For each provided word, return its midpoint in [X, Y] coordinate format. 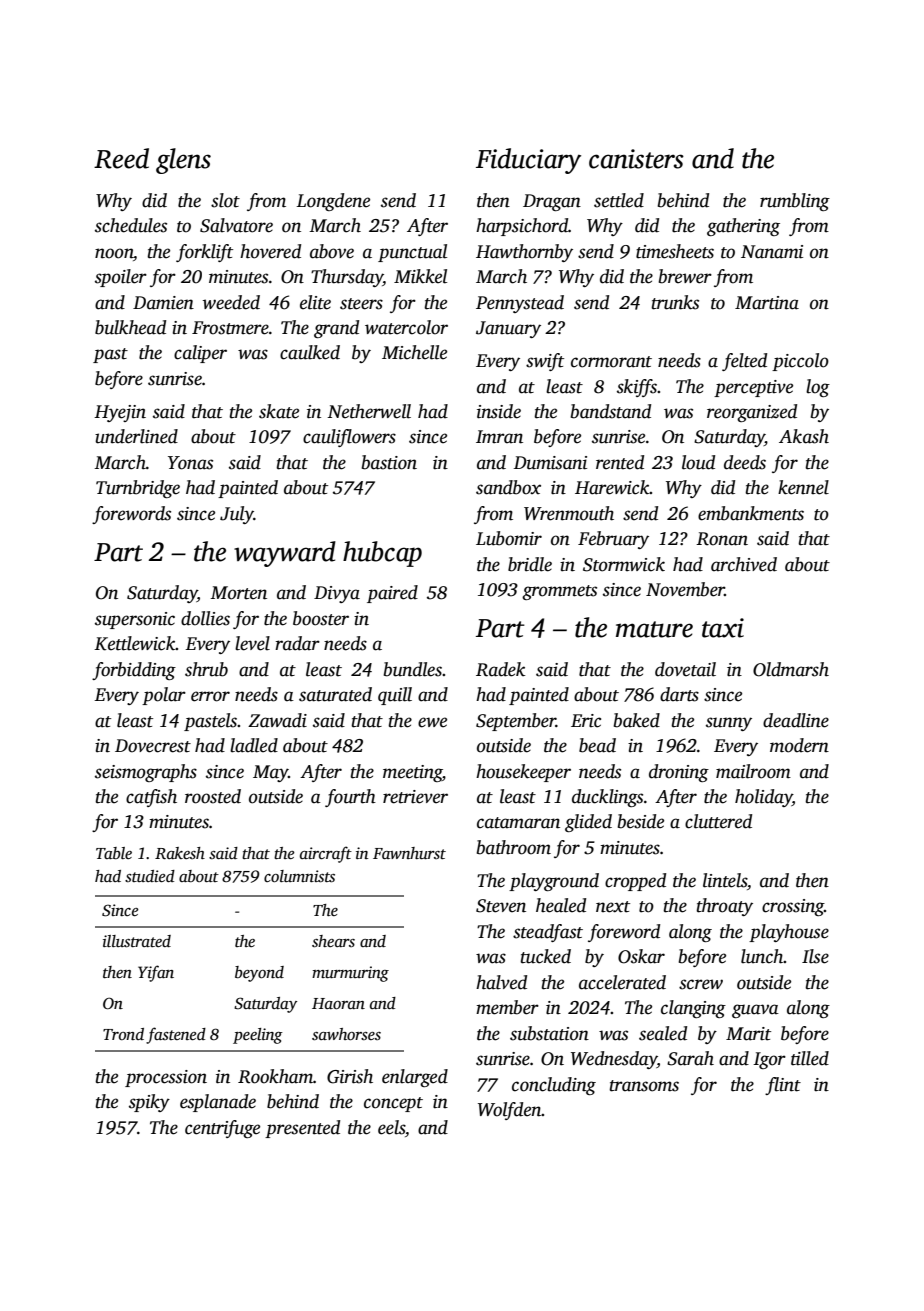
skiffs [637, 388]
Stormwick [624, 564]
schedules [131, 225]
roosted [213, 796]
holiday [763, 798]
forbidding [134, 671]
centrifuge [222, 1129]
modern [799, 745]
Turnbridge [138, 489]
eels [391, 1127]
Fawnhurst [409, 853]
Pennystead [520, 304]
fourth [350, 798]
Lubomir [509, 538]
